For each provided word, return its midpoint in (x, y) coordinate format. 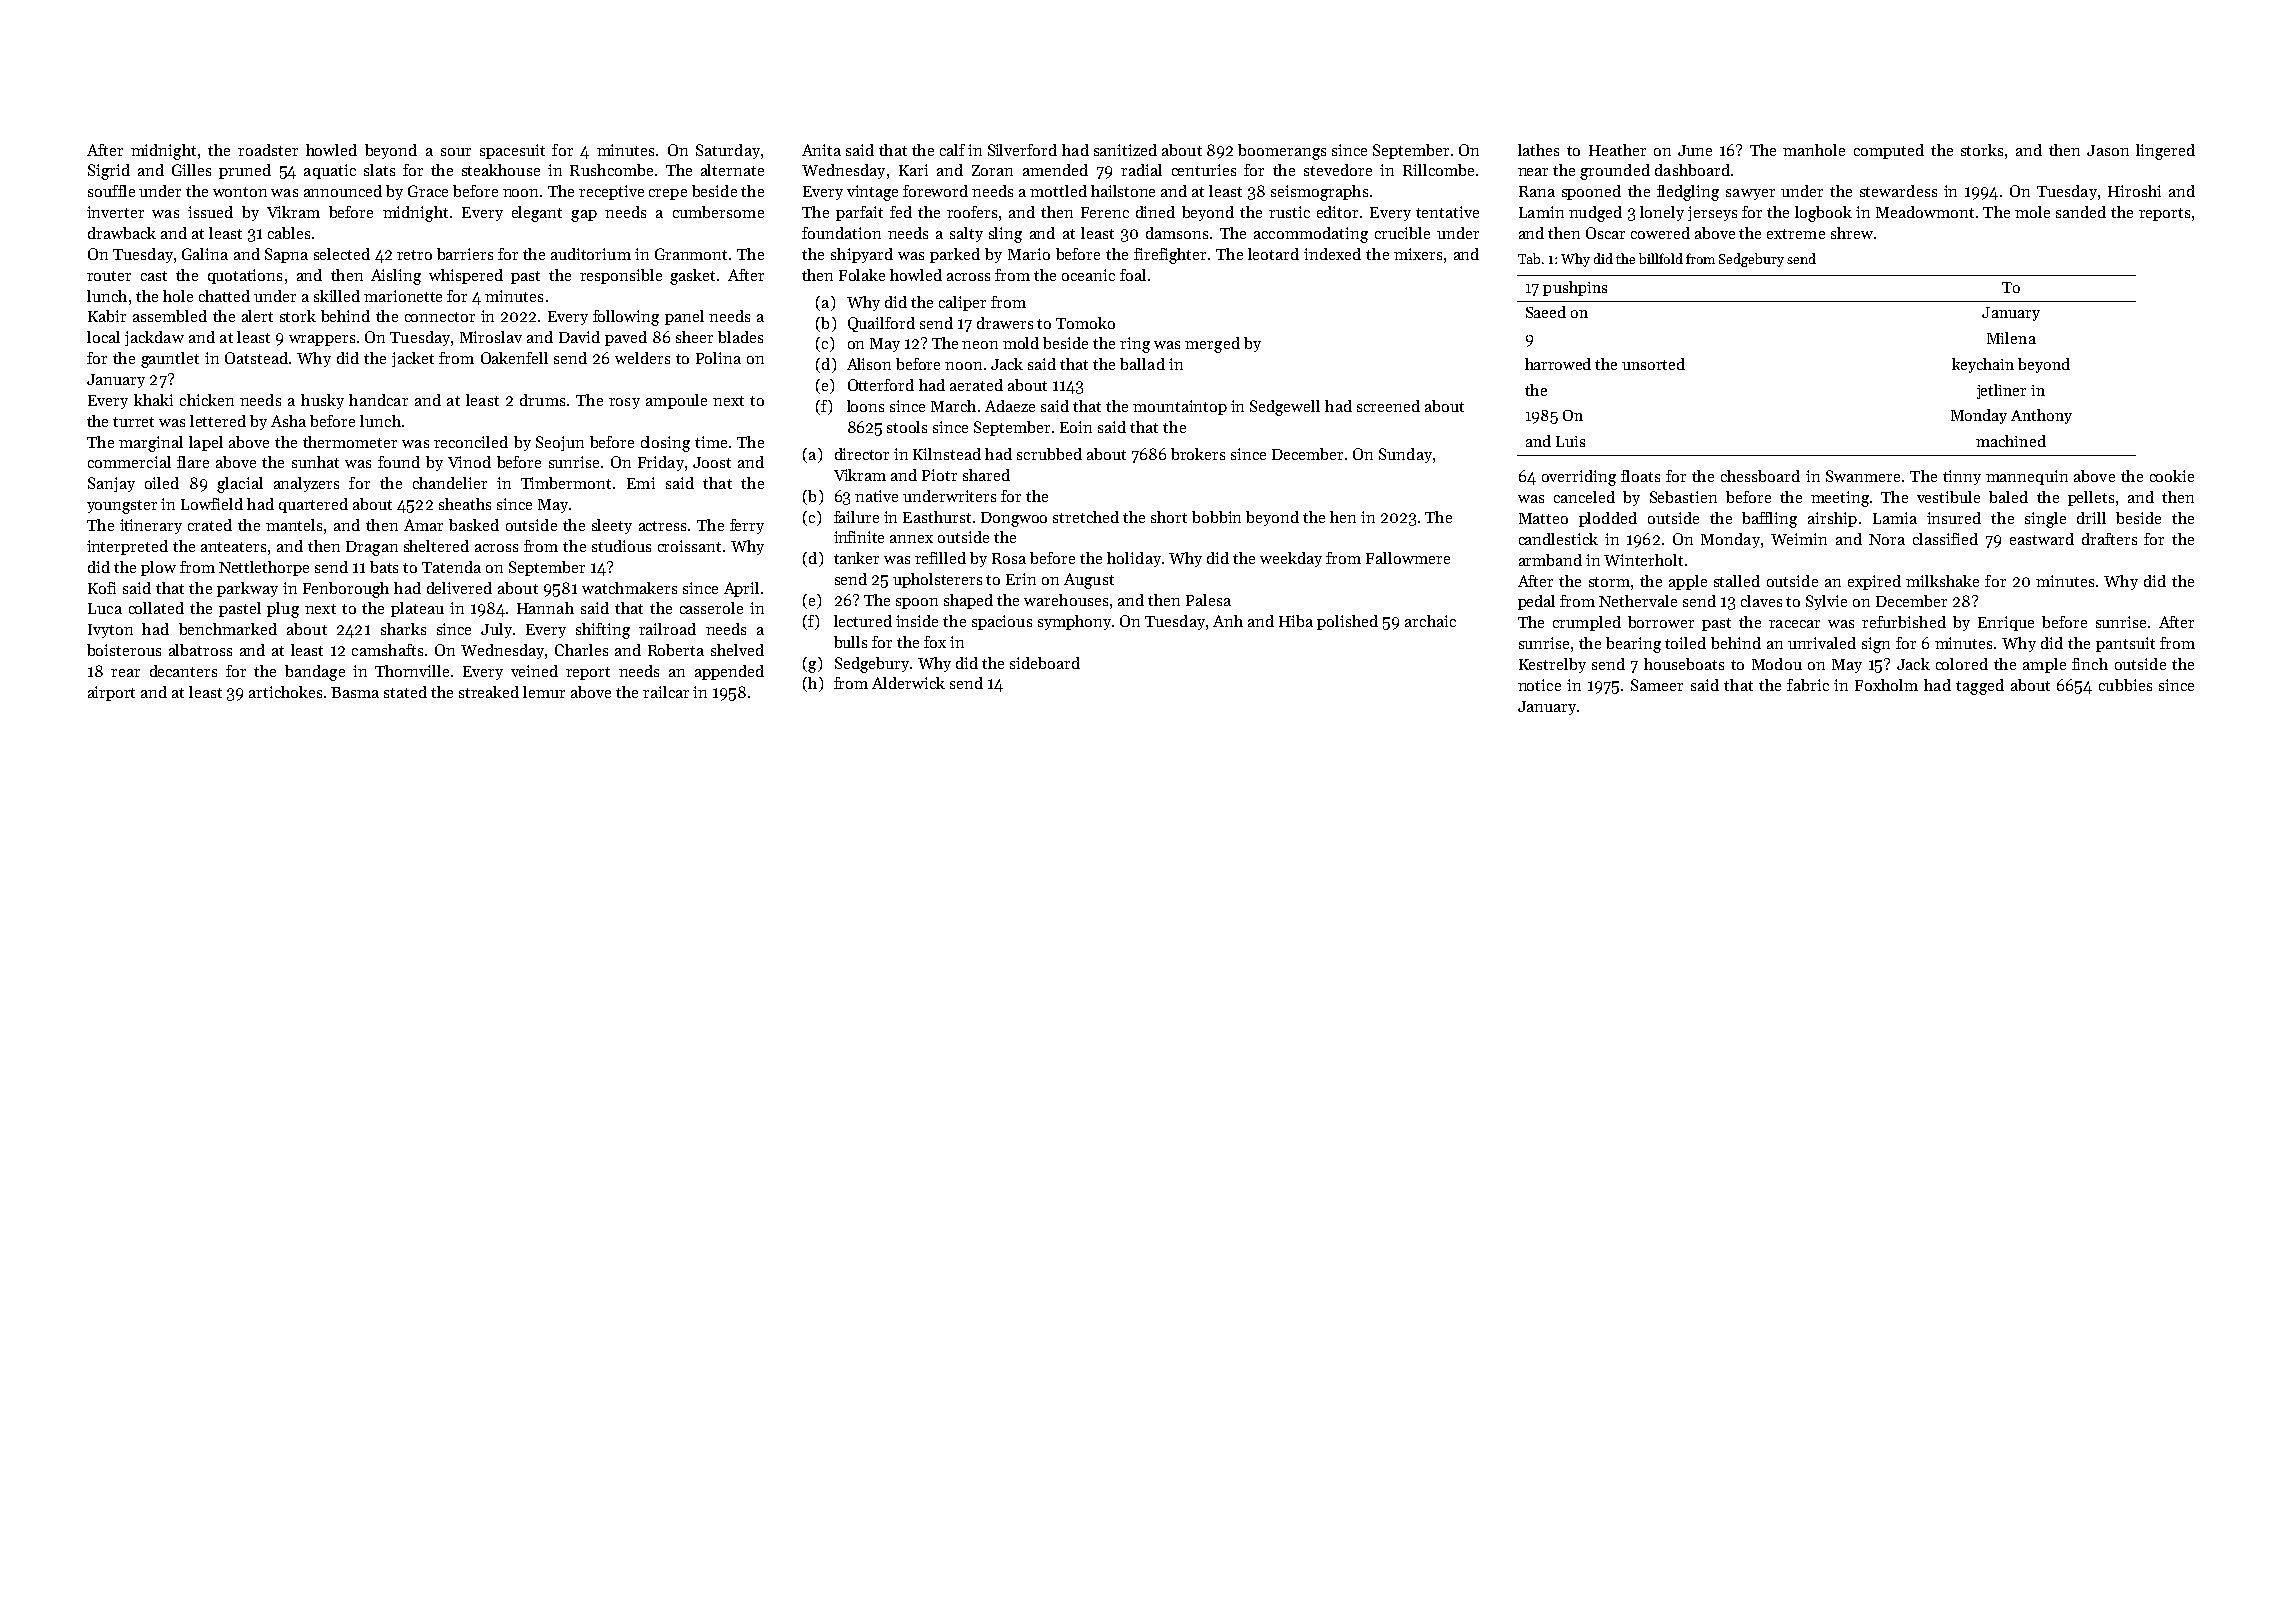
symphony (1074, 622)
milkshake (1942, 581)
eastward (2042, 539)
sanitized (1125, 150)
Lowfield (212, 504)
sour (456, 152)
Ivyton (110, 631)
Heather (1617, 150)
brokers (1198, 454)
